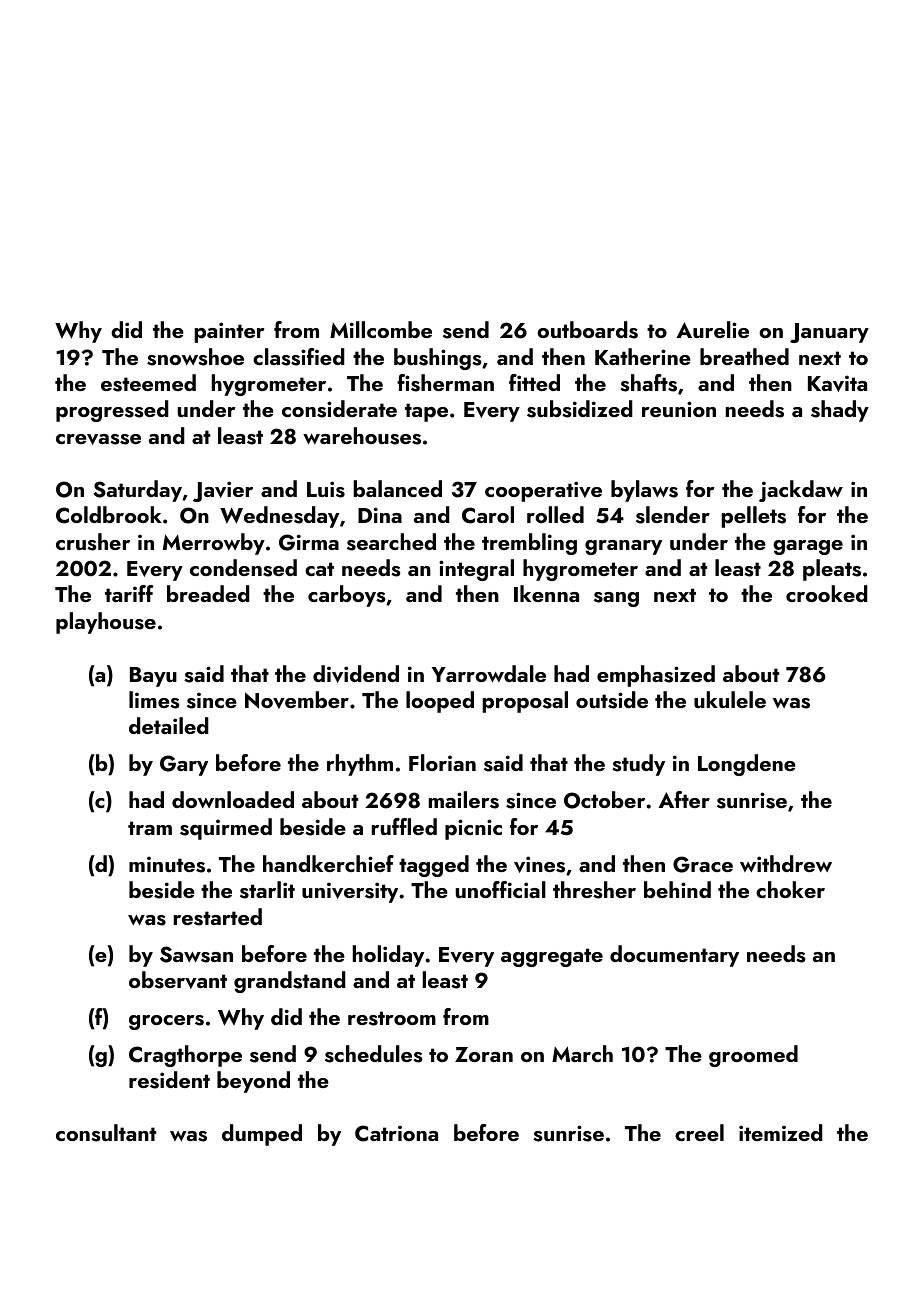 The height and width of the image is (1311, 924). Describe the element at coordinates (404, 826) in the image. I see `ruffled` at that location.
